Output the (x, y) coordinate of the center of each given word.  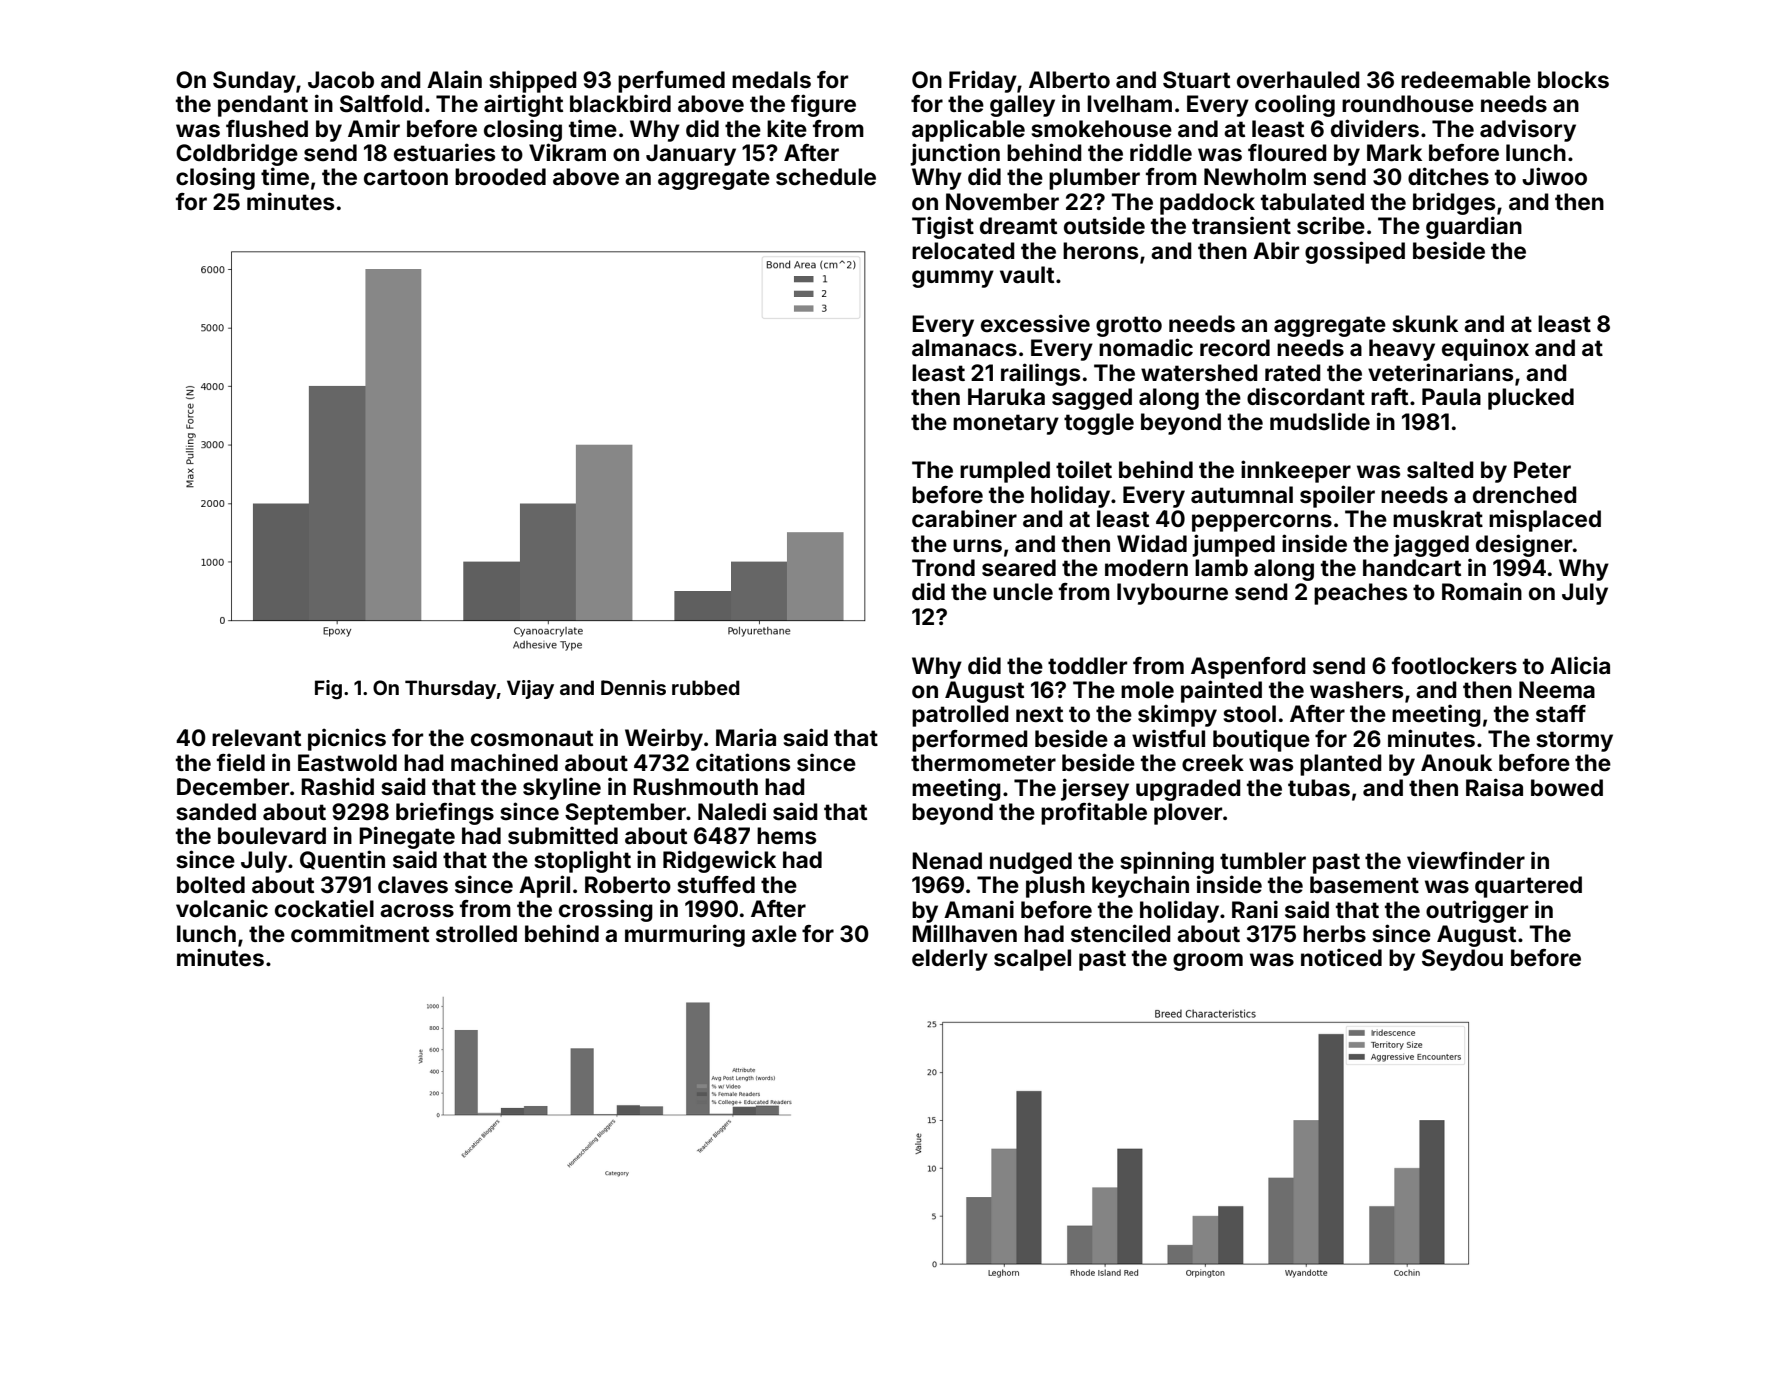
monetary (1006, 424)
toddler (1087, 666)
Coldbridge (237, 154)
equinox (1485, 349)
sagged (1092, 399)
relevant (256, 738)
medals (771, 80)
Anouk (1456, 763)
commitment (360, 933)
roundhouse (1408, 104)
